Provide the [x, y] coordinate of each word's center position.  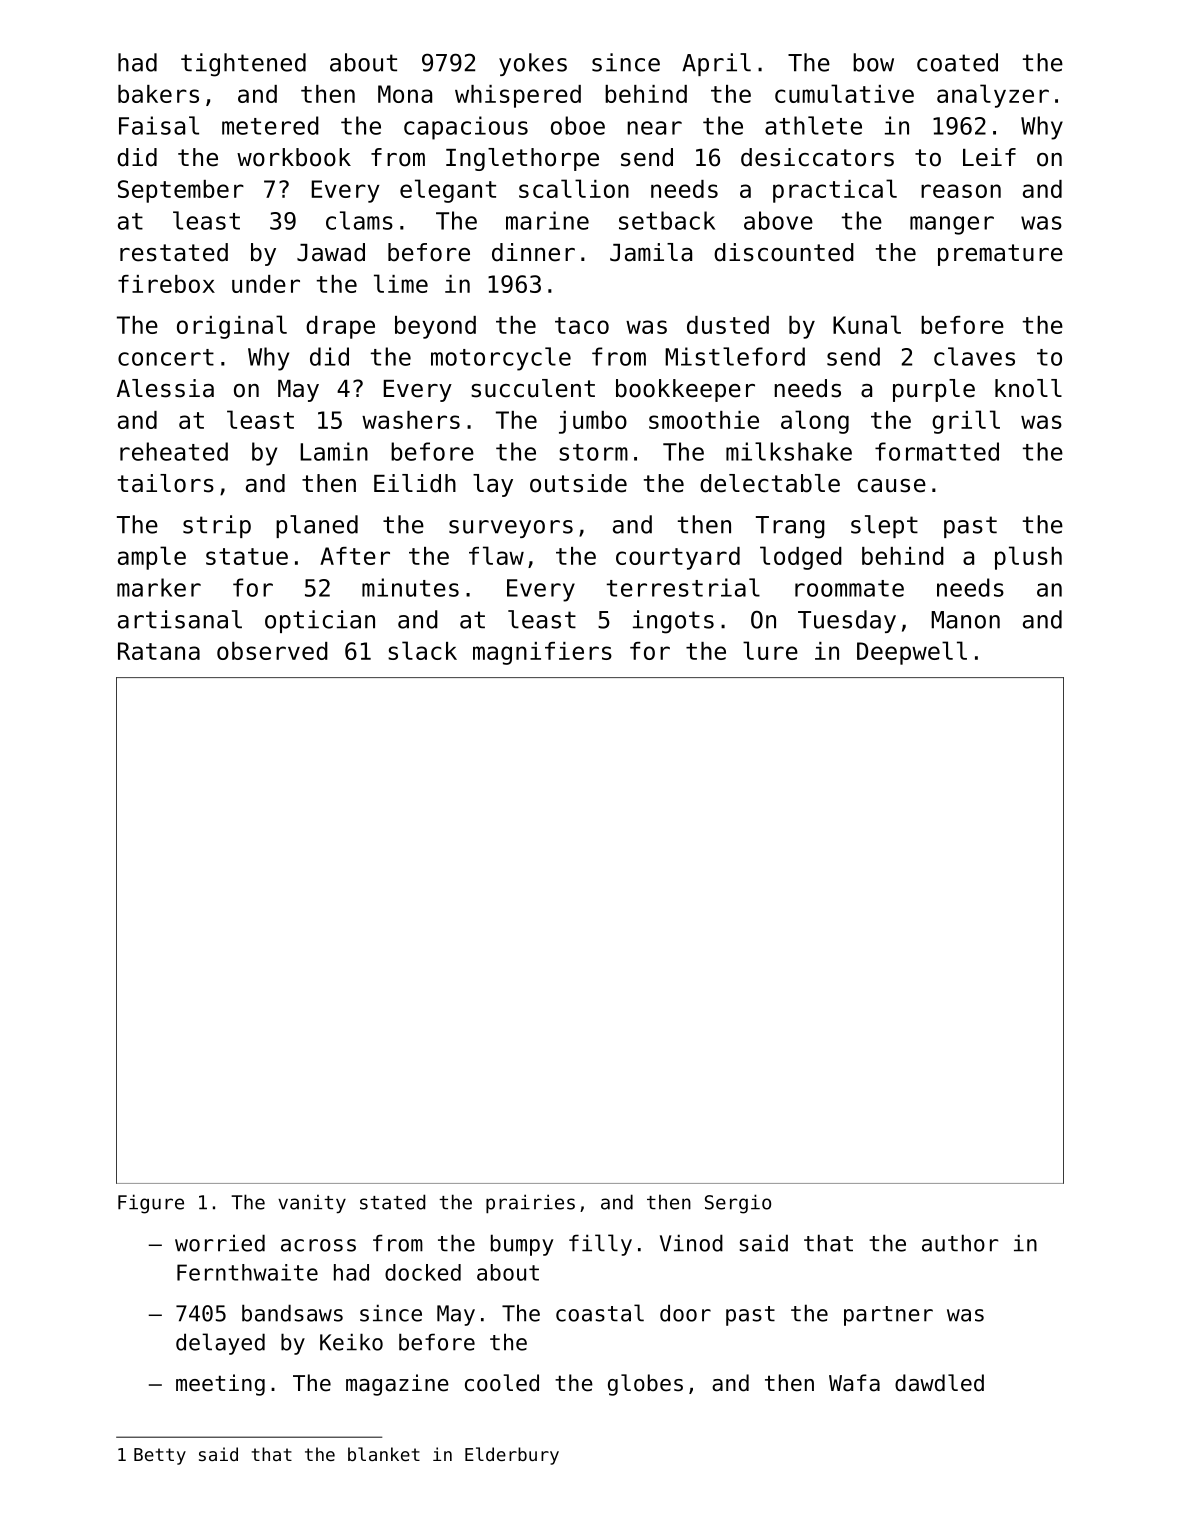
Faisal [159, 125]
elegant [448, 191]
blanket [384, 1454]
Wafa [854, 1383]
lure [770, 650]
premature [1000, 255]
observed [272, 651]
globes [645, 1385]
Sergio [738, 1204]
